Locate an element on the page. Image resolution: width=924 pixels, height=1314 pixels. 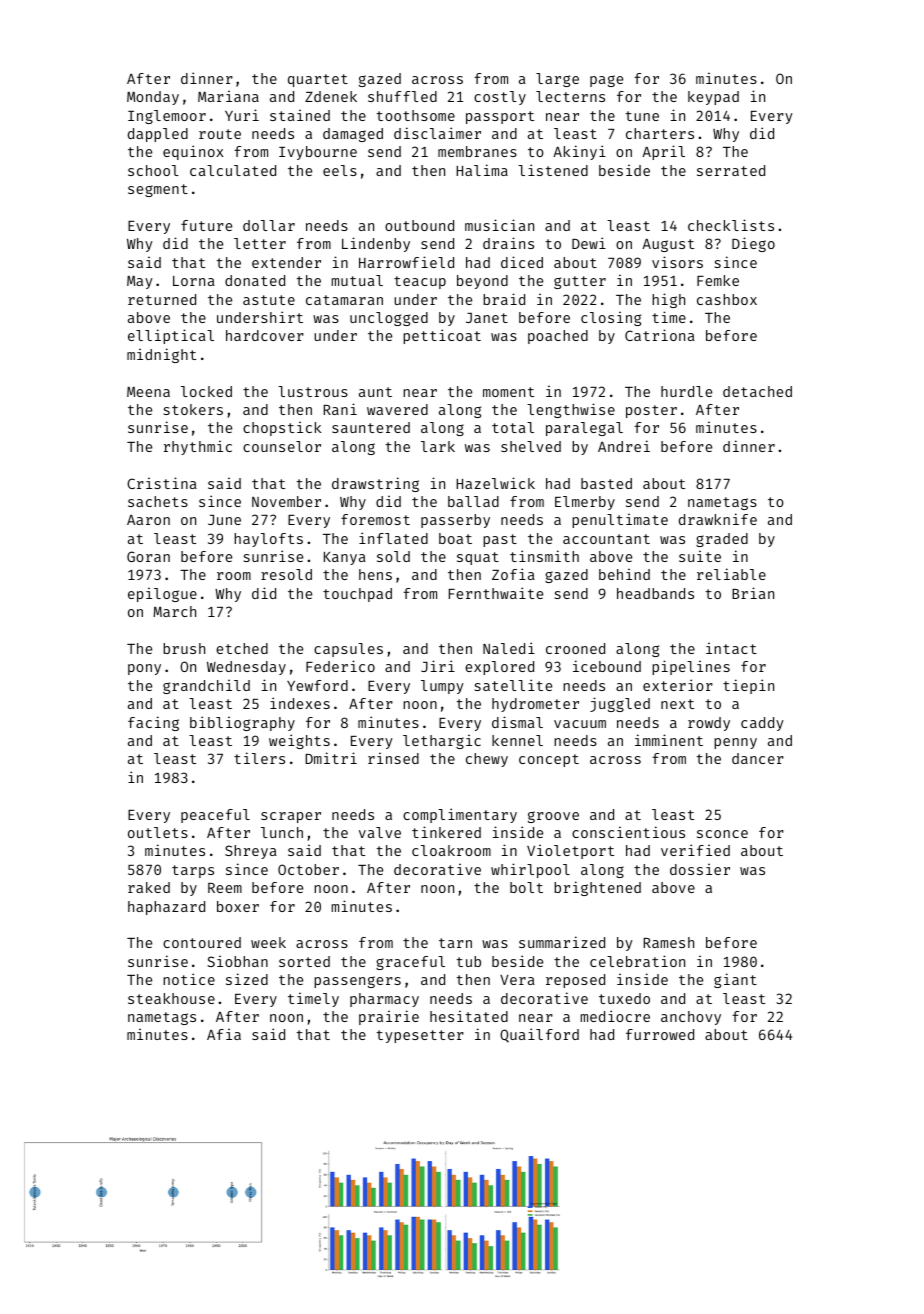
quartet is located at coordinates (318, 80).
